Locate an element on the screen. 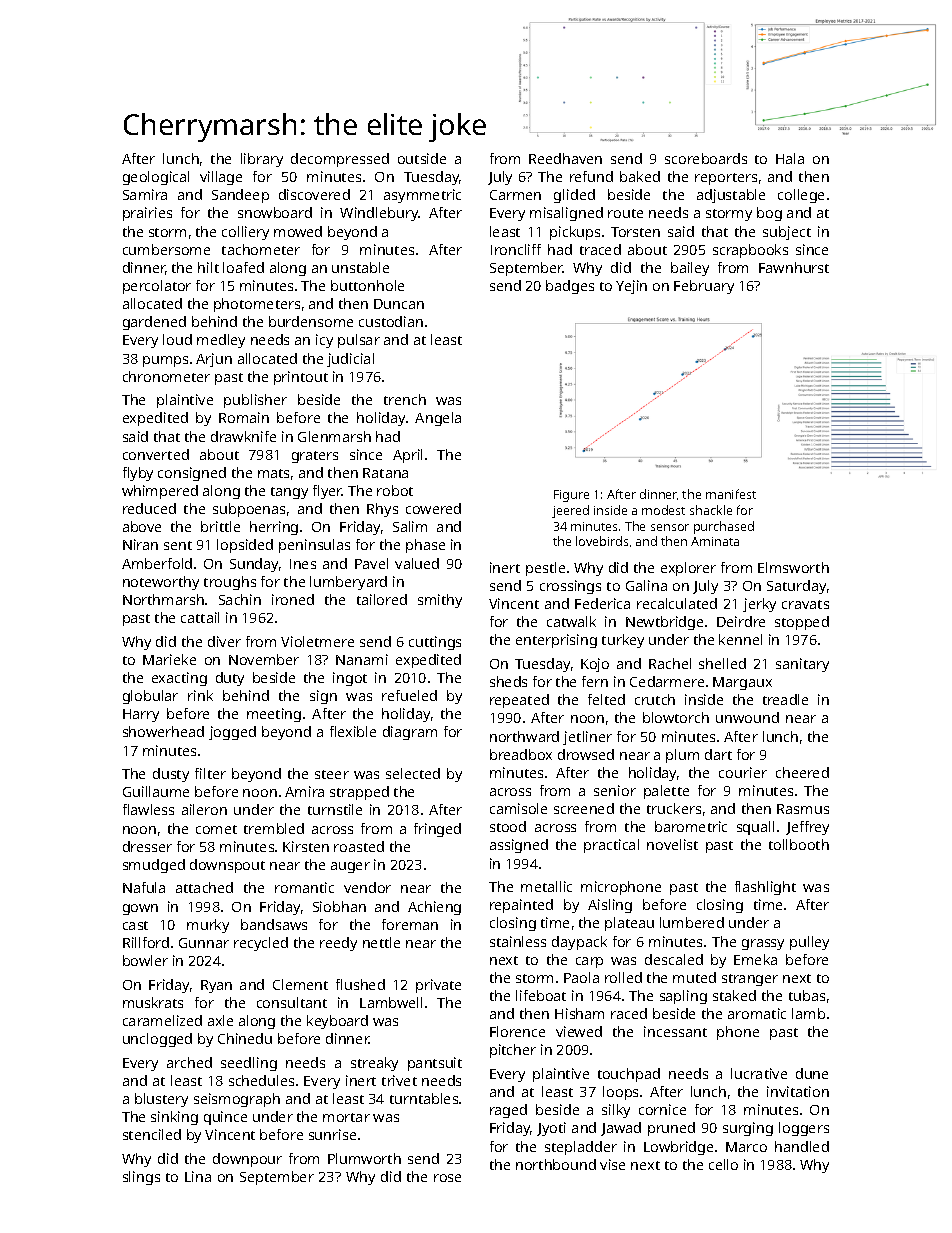 The height and width of the screenshot is (1233, 952). Hala is located at coordinates (790, 158).
